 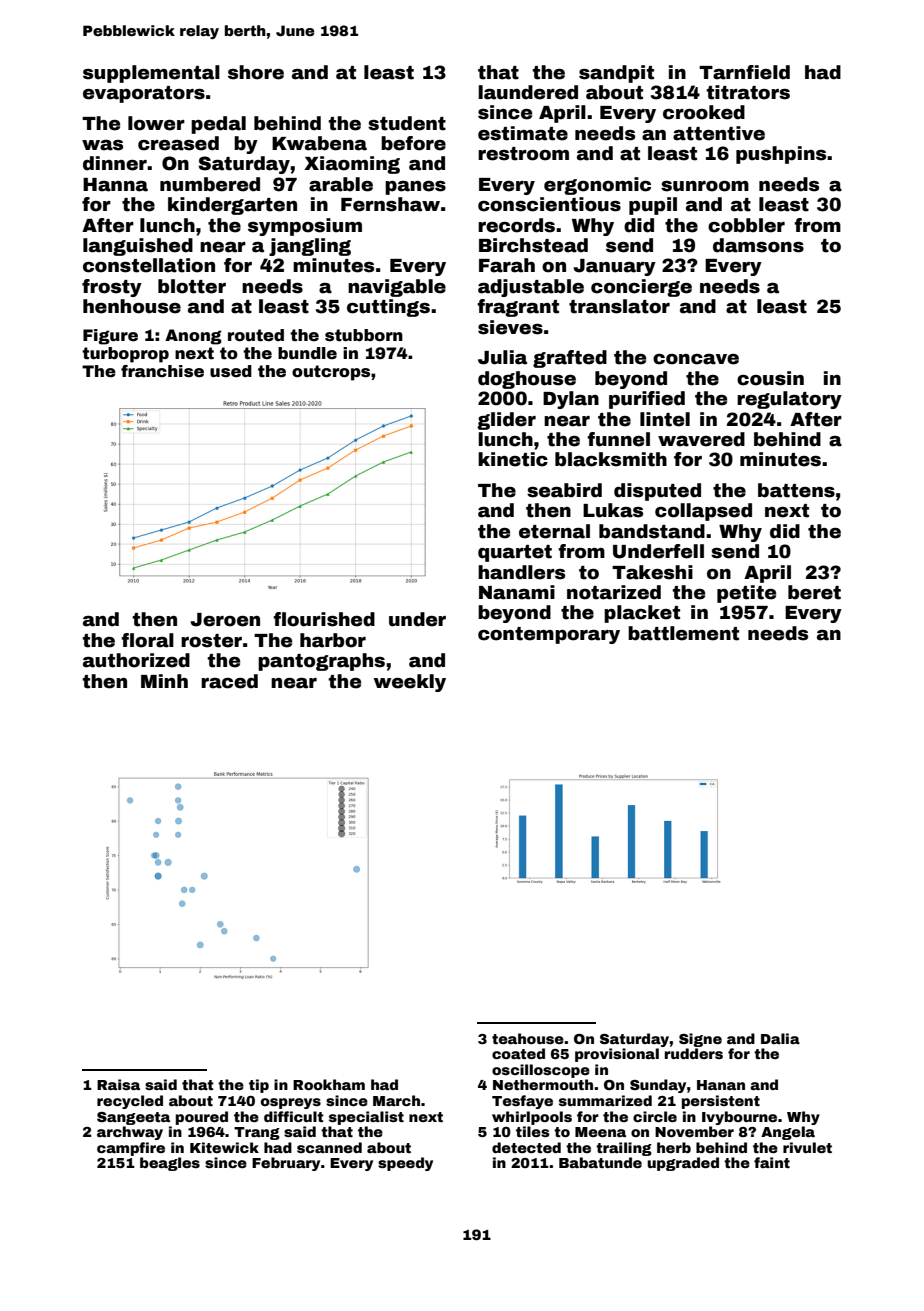 I want to click on supplemental, so click(x=151, y=74).
